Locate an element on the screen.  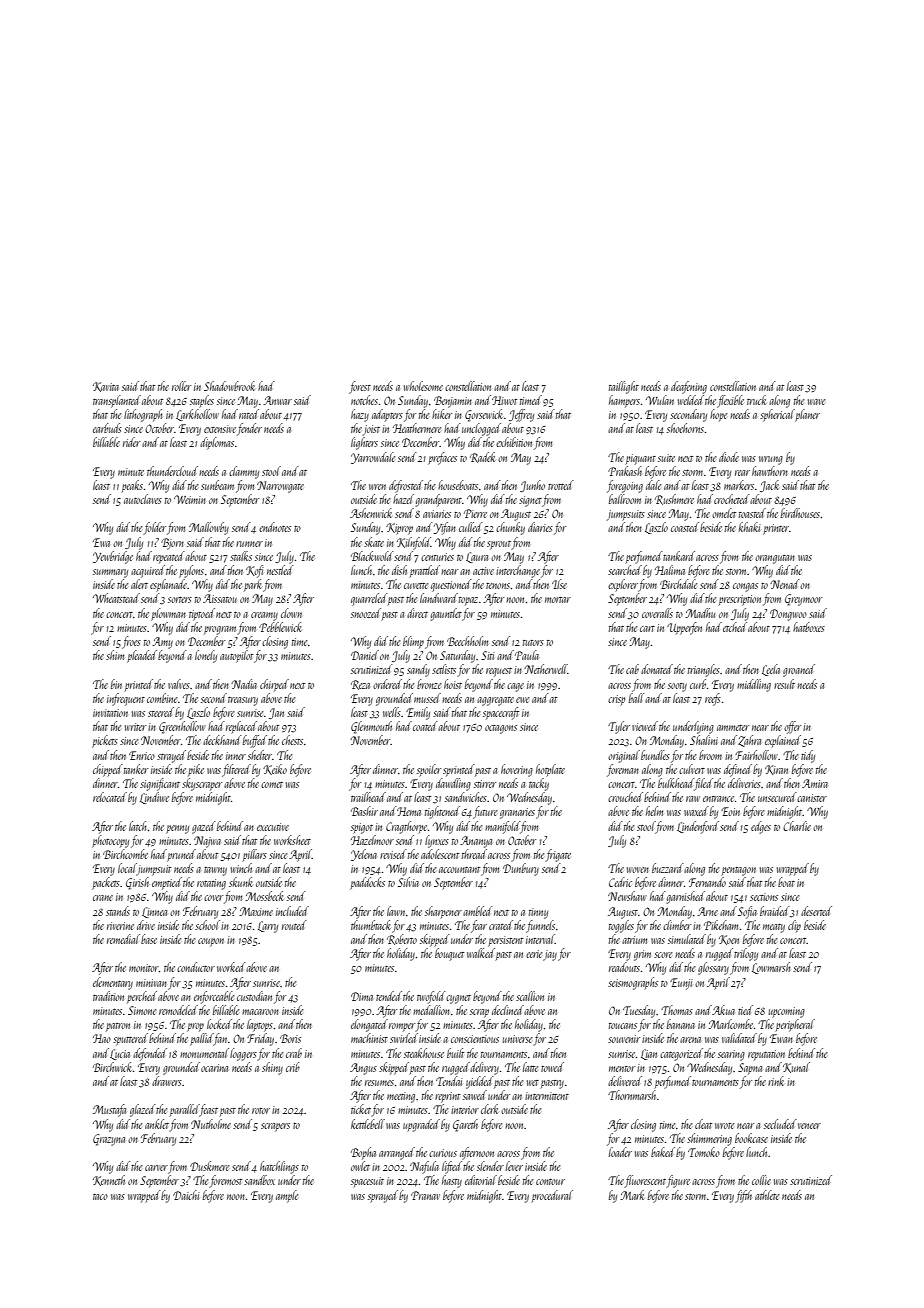
stirrer is located at coordinates (485, 784).
